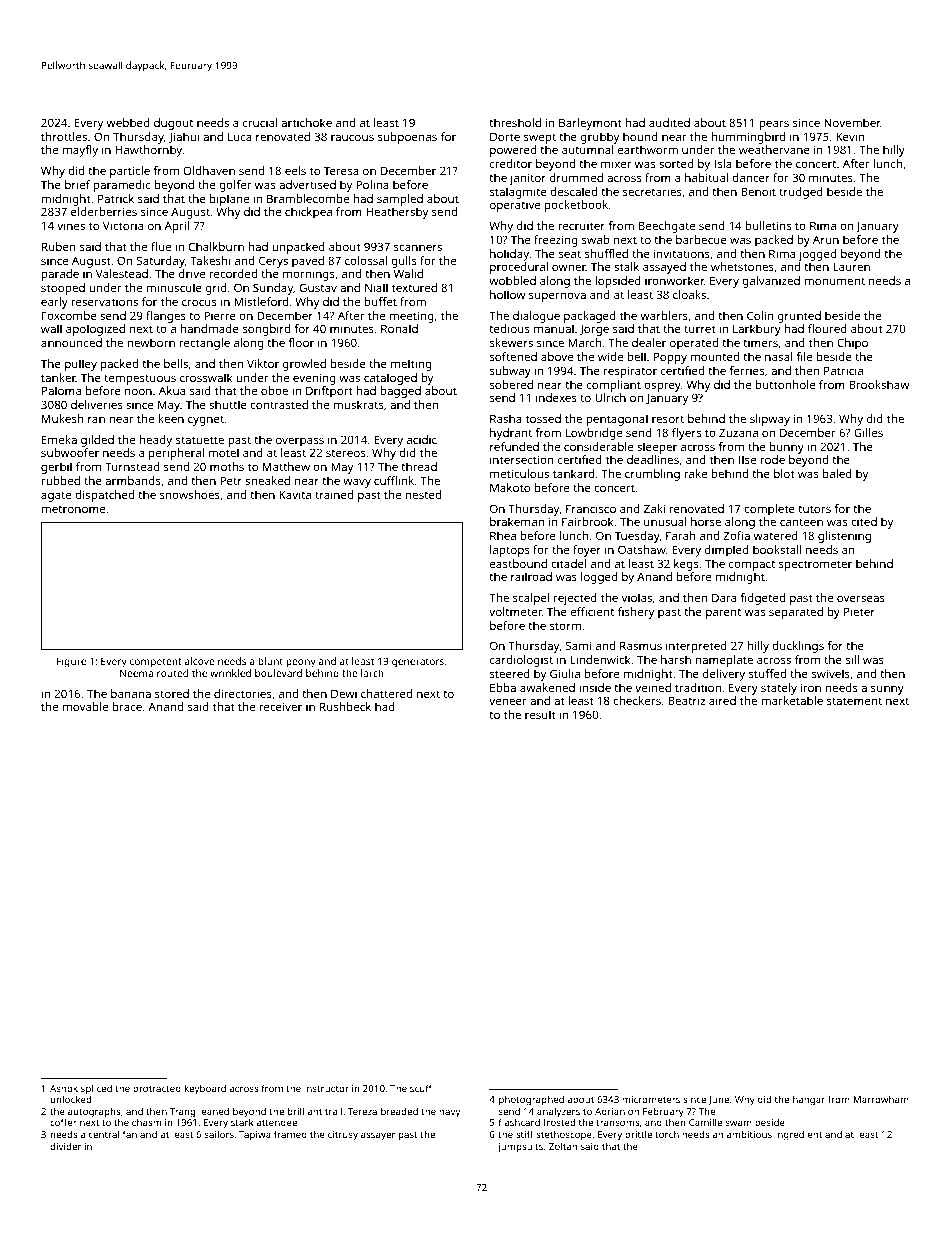  What do you see at coordinates (366, 260) in the screenshot?
I see `colossal` at bounding box center [366, 260].
